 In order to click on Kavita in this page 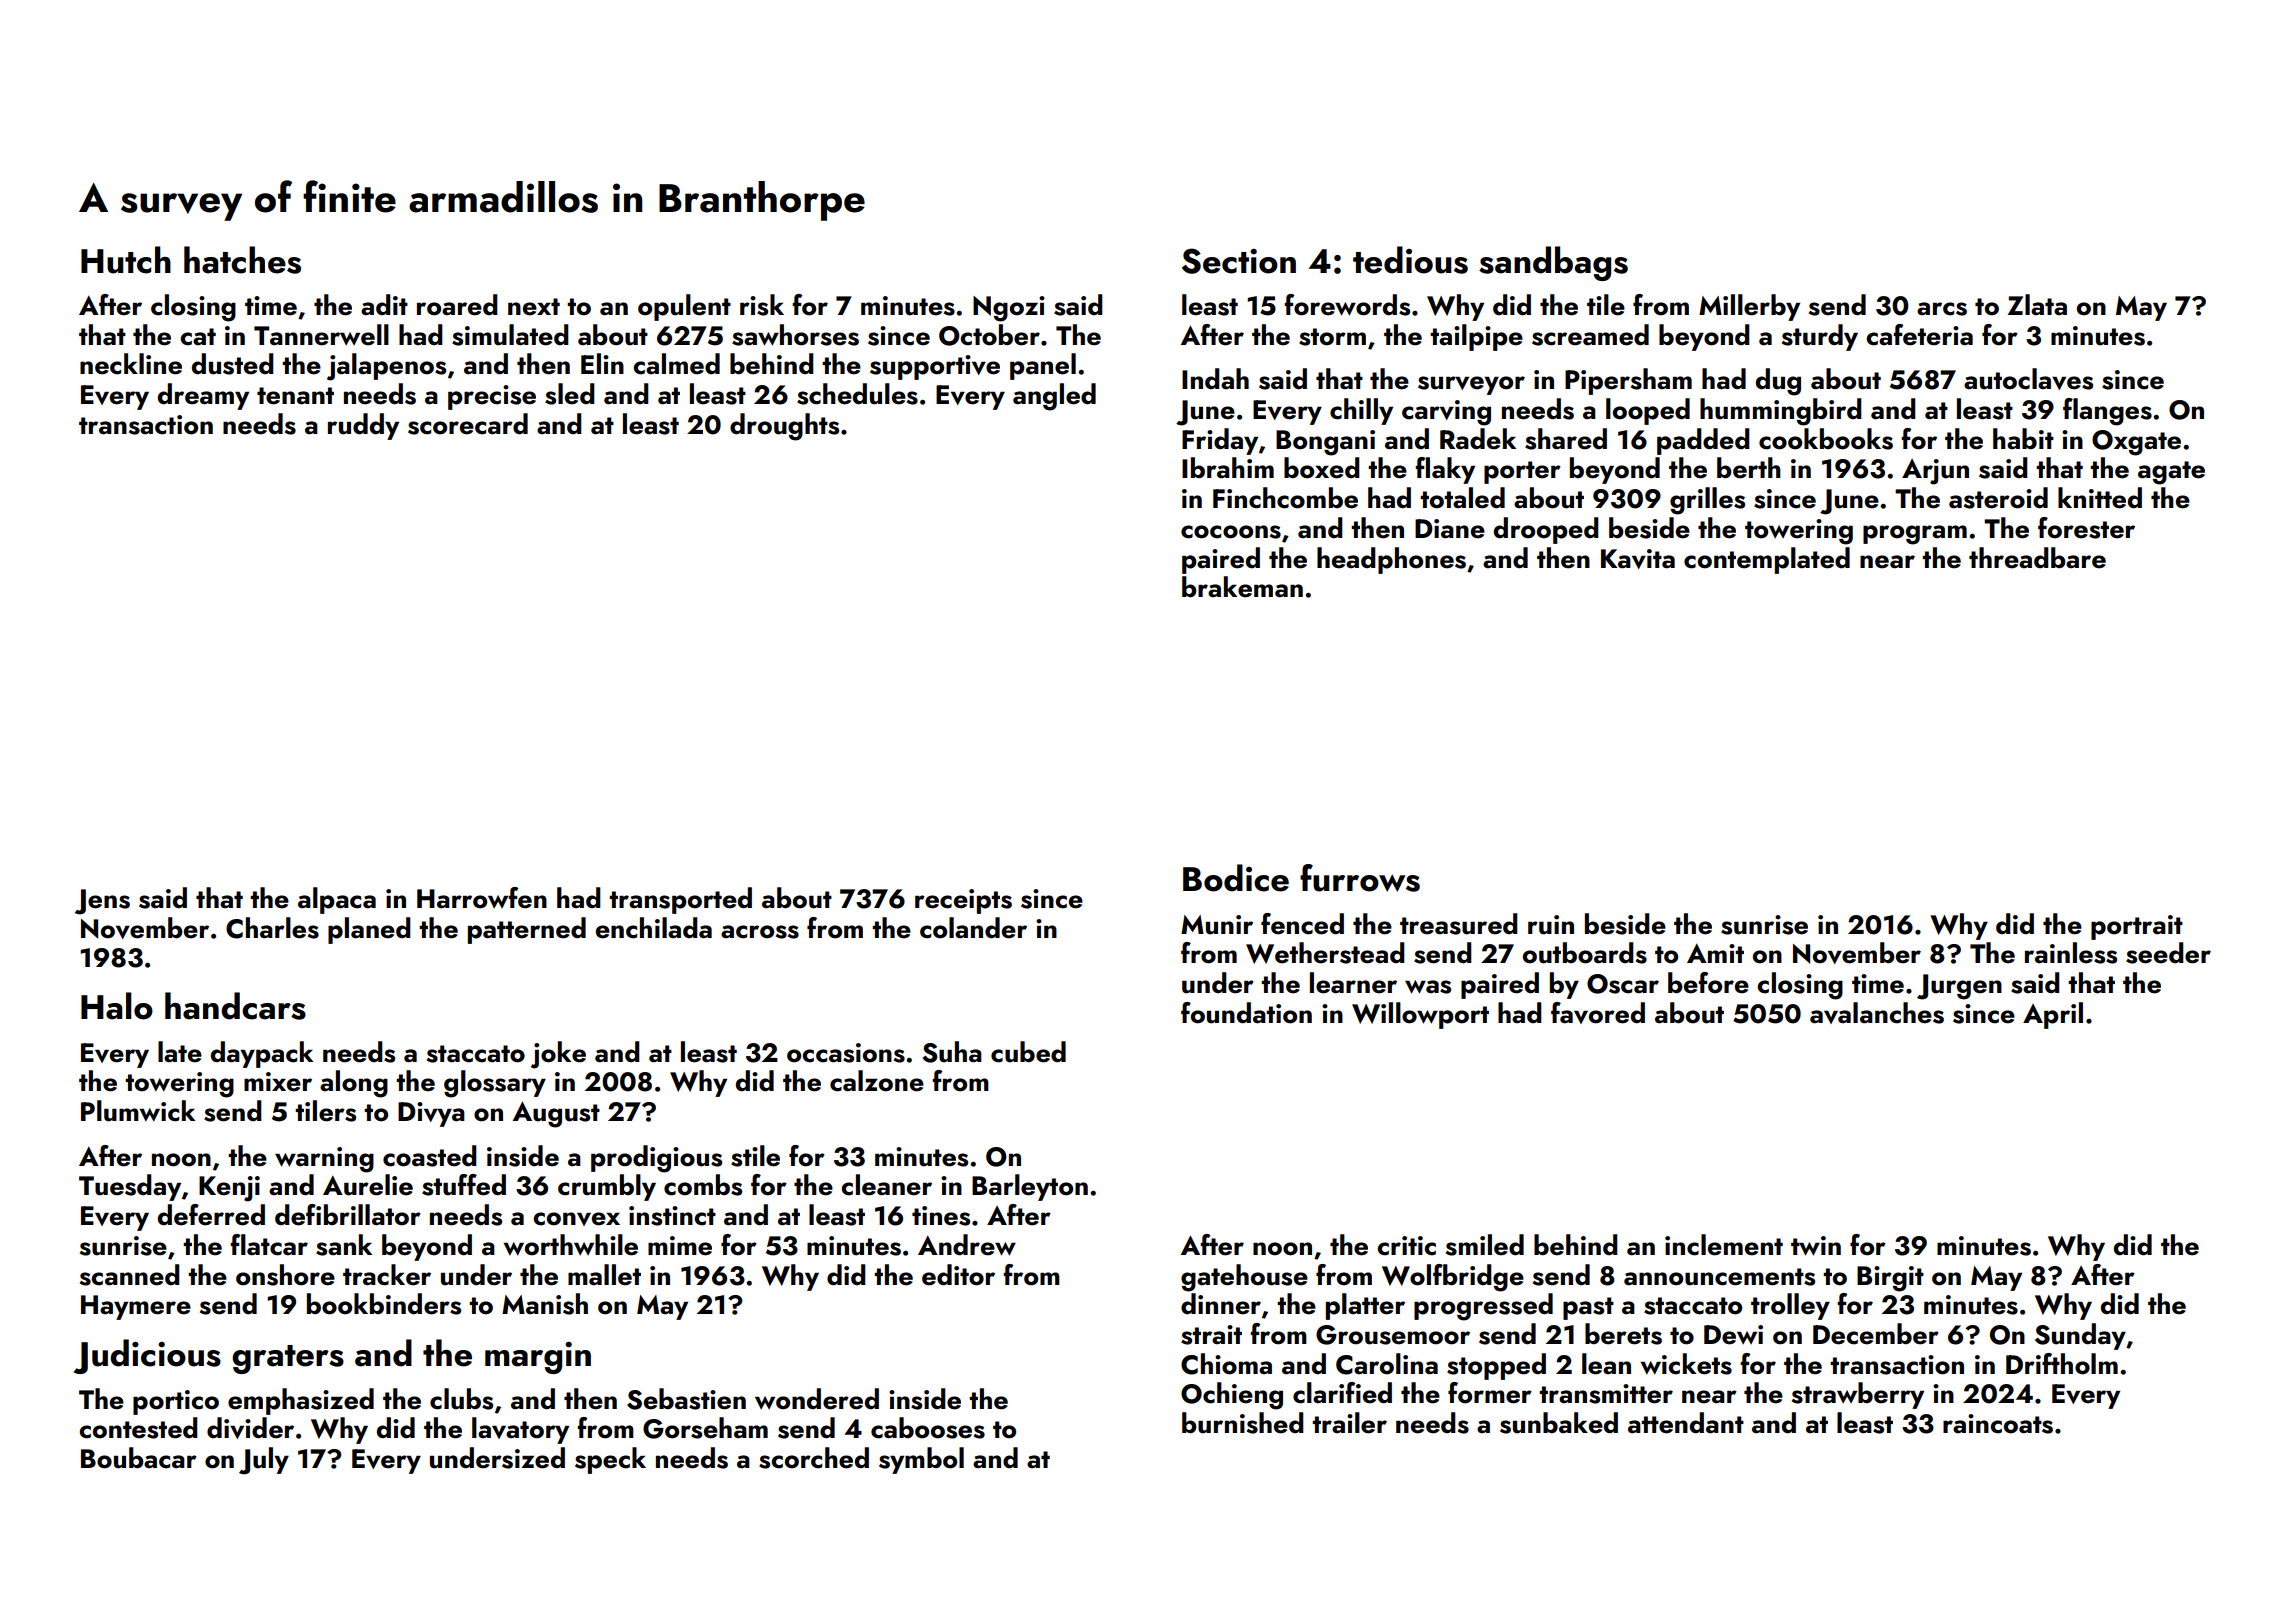, I will do `click(1638, 559)`.
